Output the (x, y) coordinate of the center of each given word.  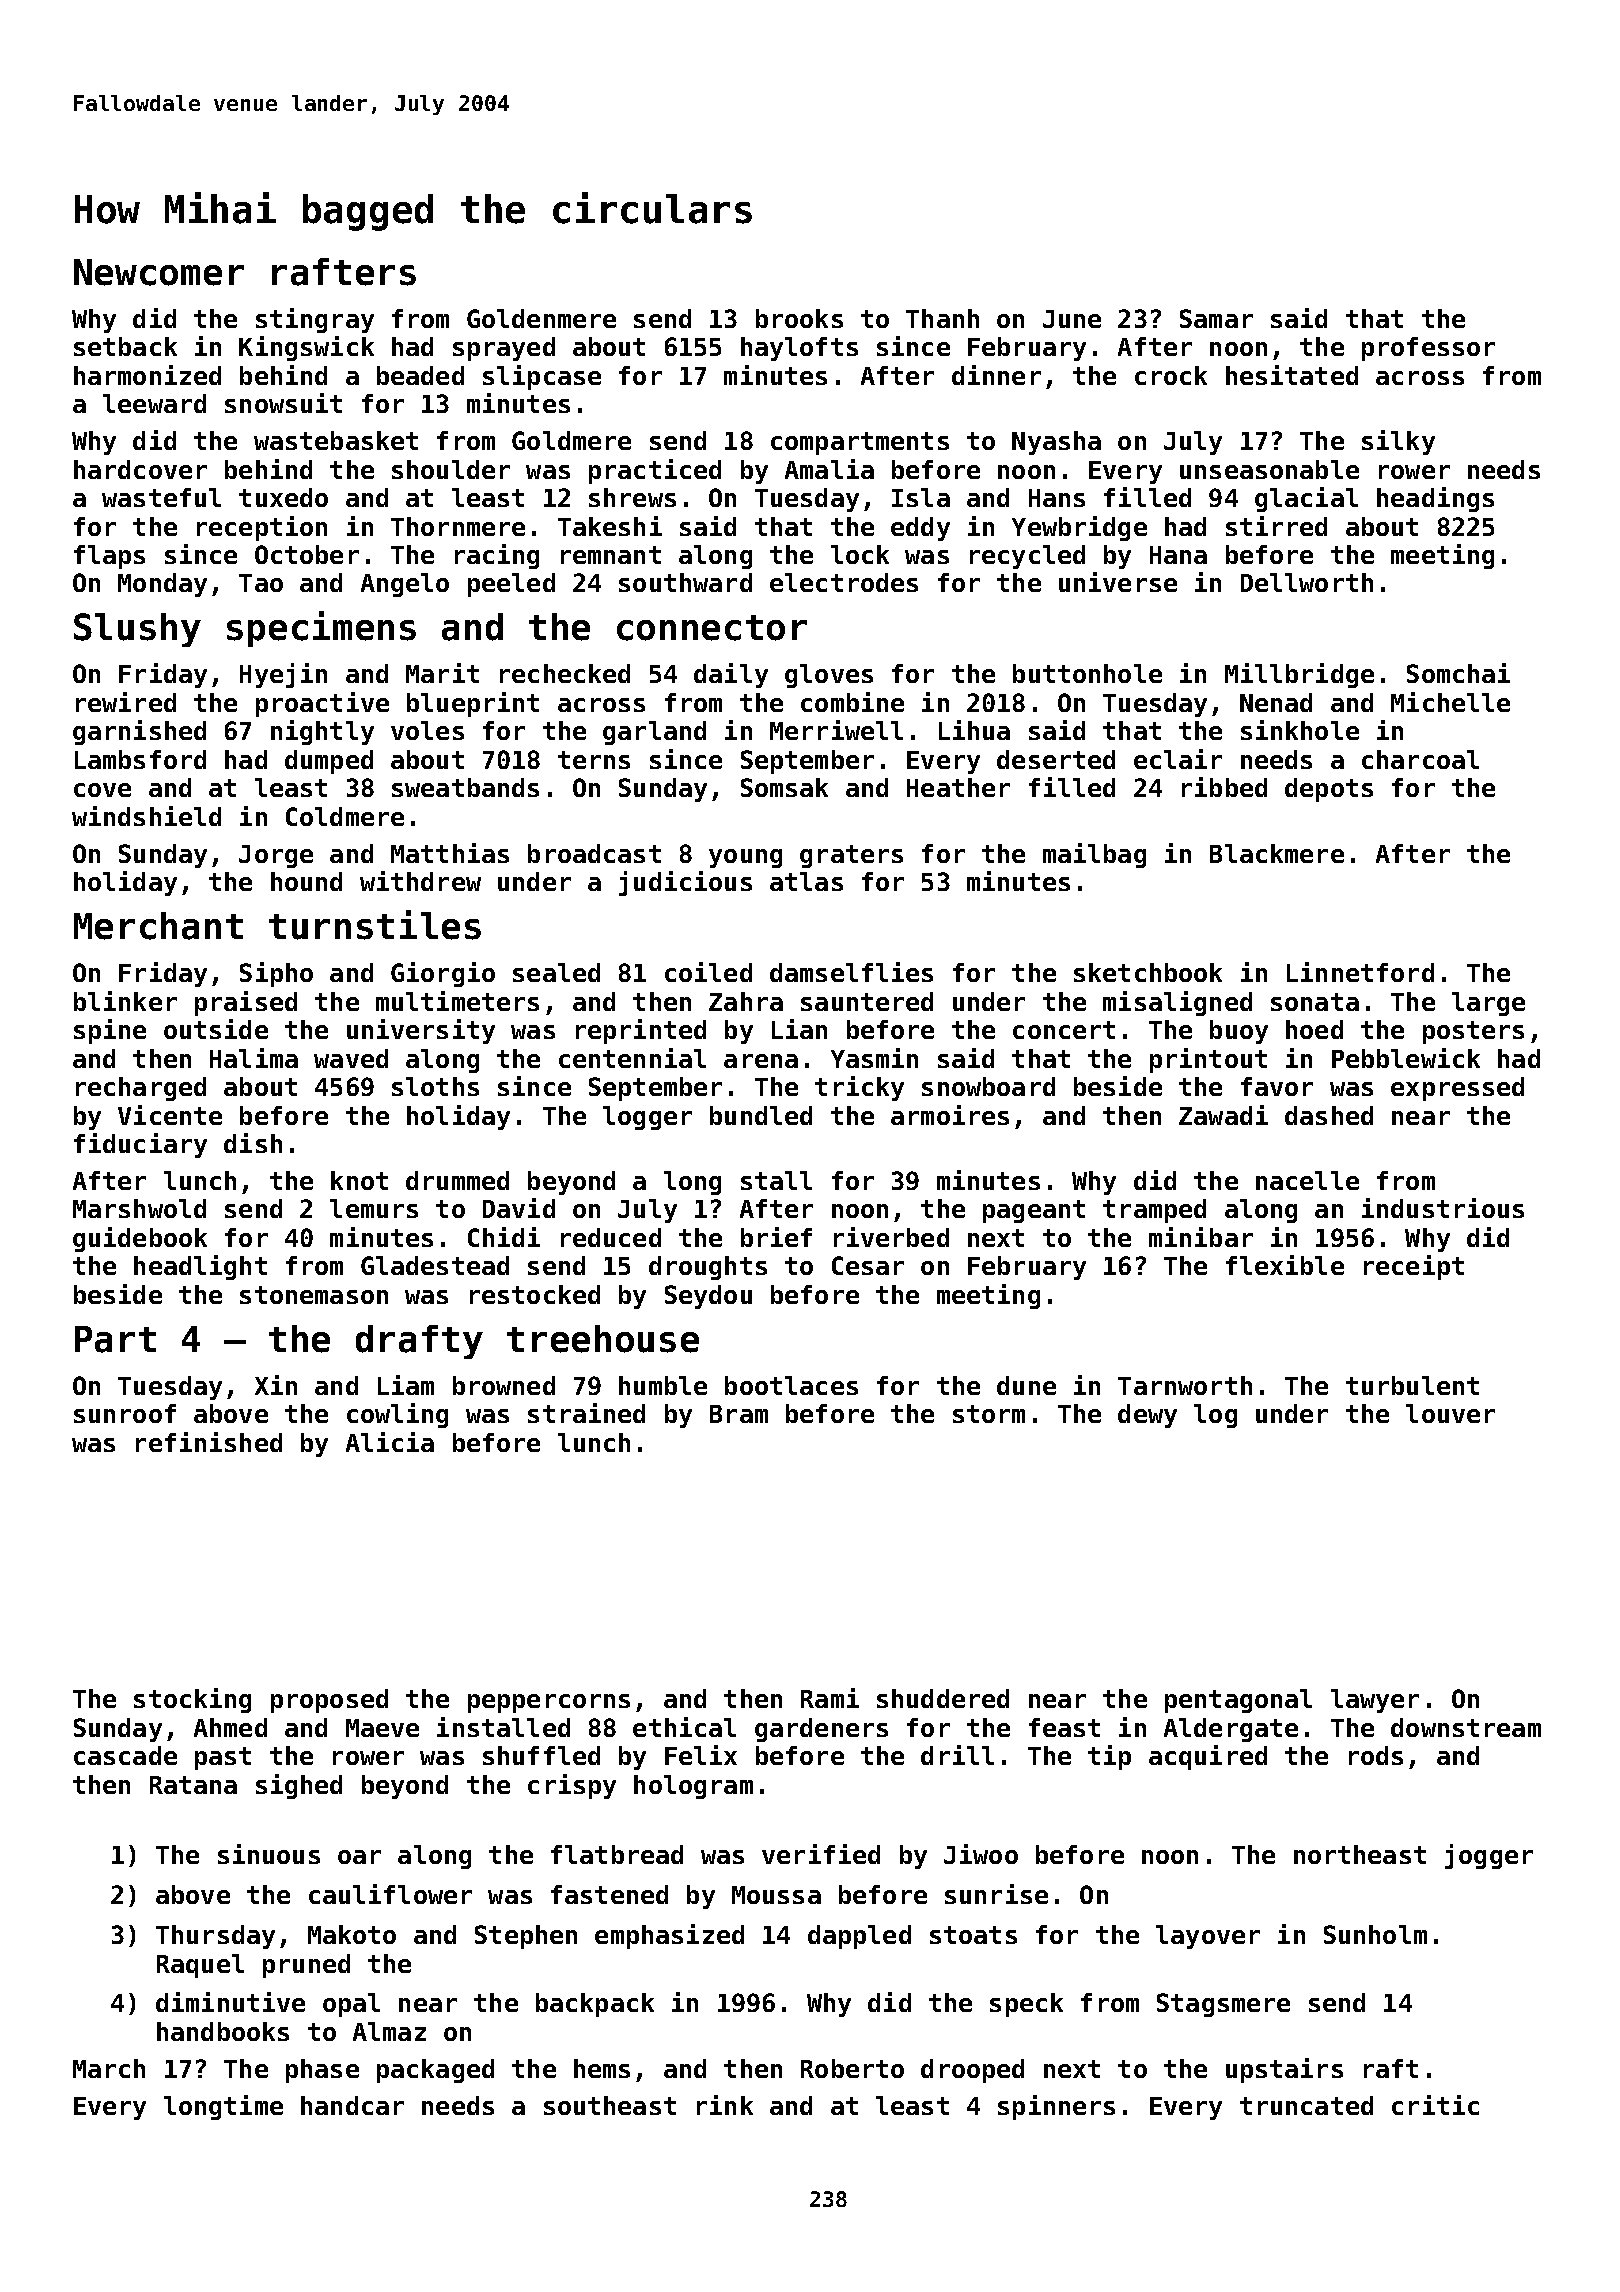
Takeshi (610, 526)
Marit (442, 673)
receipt (1414, 1267)
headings (1435, 499)
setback (125, 346)
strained (586, 1413)
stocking (192, 1700)
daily (731, 675)
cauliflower (390, 1894)
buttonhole (1087, 673)
